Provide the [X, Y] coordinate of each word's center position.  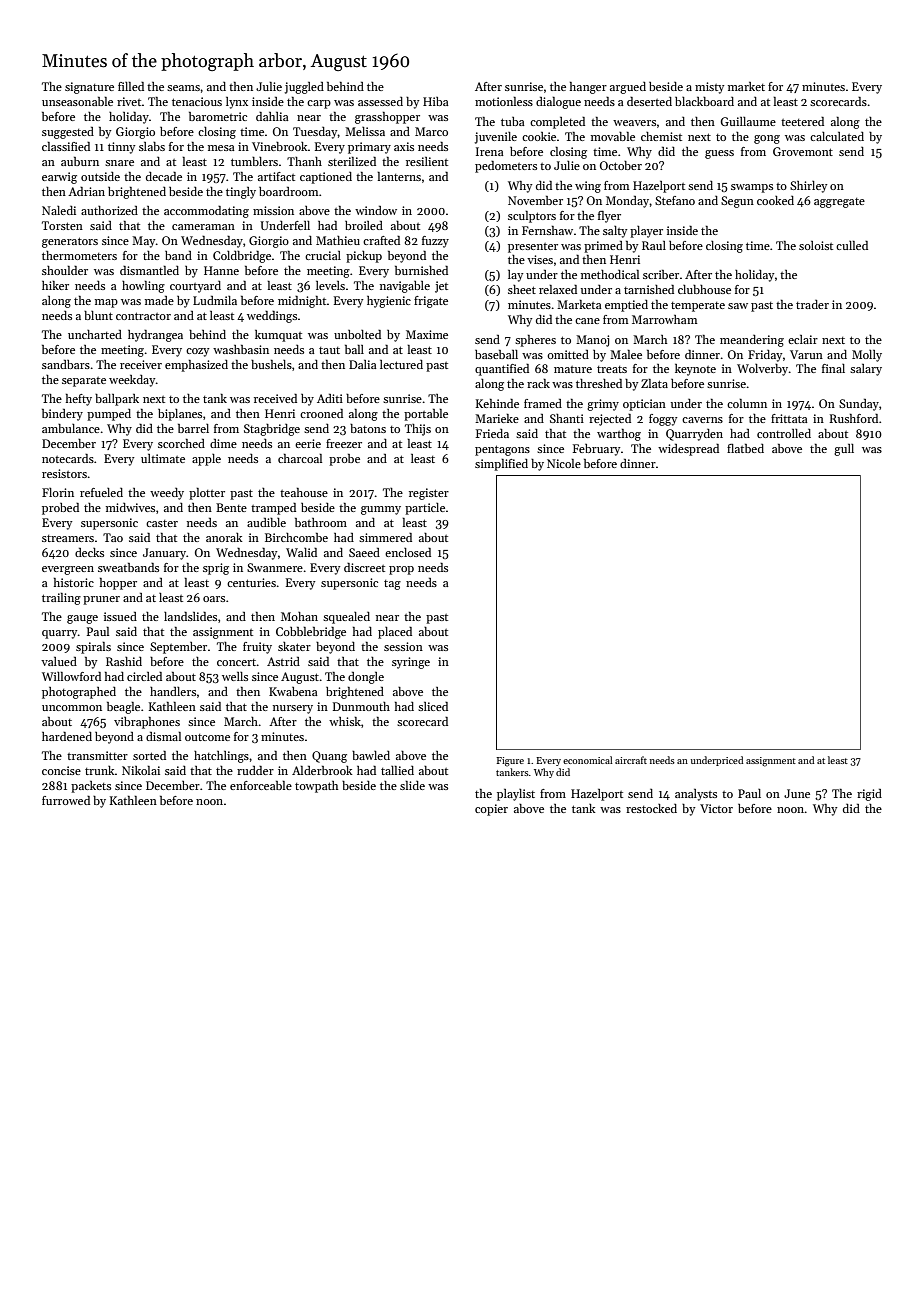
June [797, 793]
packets [91, 787]
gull [844, 450]
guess [719, 154]
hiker [55, 285]
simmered [385, 537]
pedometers [506, 167]
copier [491, 810]
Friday [765, 356]
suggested [68, 133]
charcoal [300, 458]
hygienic [389, 302]
